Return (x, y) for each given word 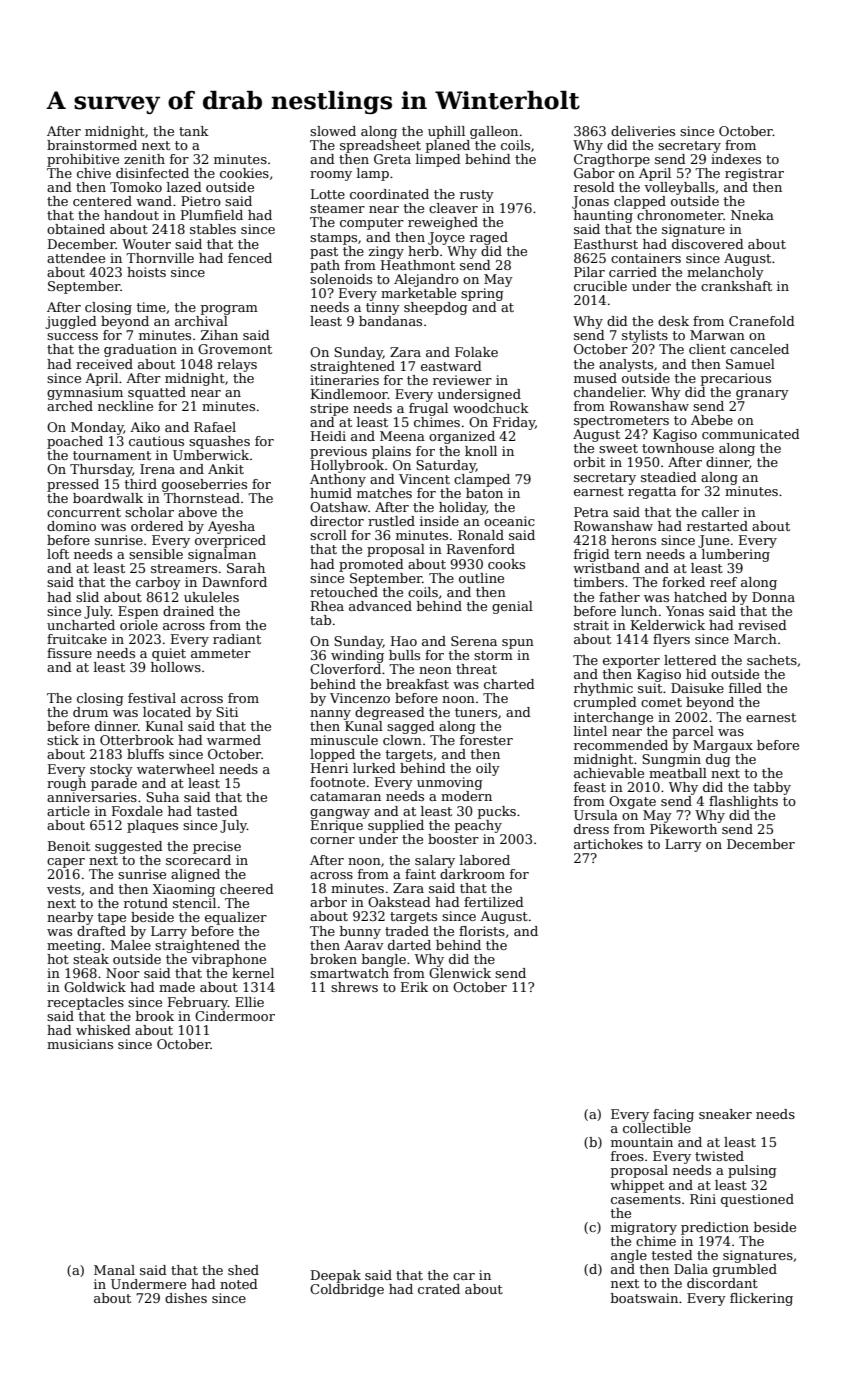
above (197, 512)
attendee (76, 258)
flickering (761, 1299)
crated (439, 1289)
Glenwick (460, 973)
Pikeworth (683, 829)
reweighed (443, 223)
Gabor (594, 173)
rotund (146, 903)
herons (633, 540)
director (337, 521)
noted (239, 1284)
